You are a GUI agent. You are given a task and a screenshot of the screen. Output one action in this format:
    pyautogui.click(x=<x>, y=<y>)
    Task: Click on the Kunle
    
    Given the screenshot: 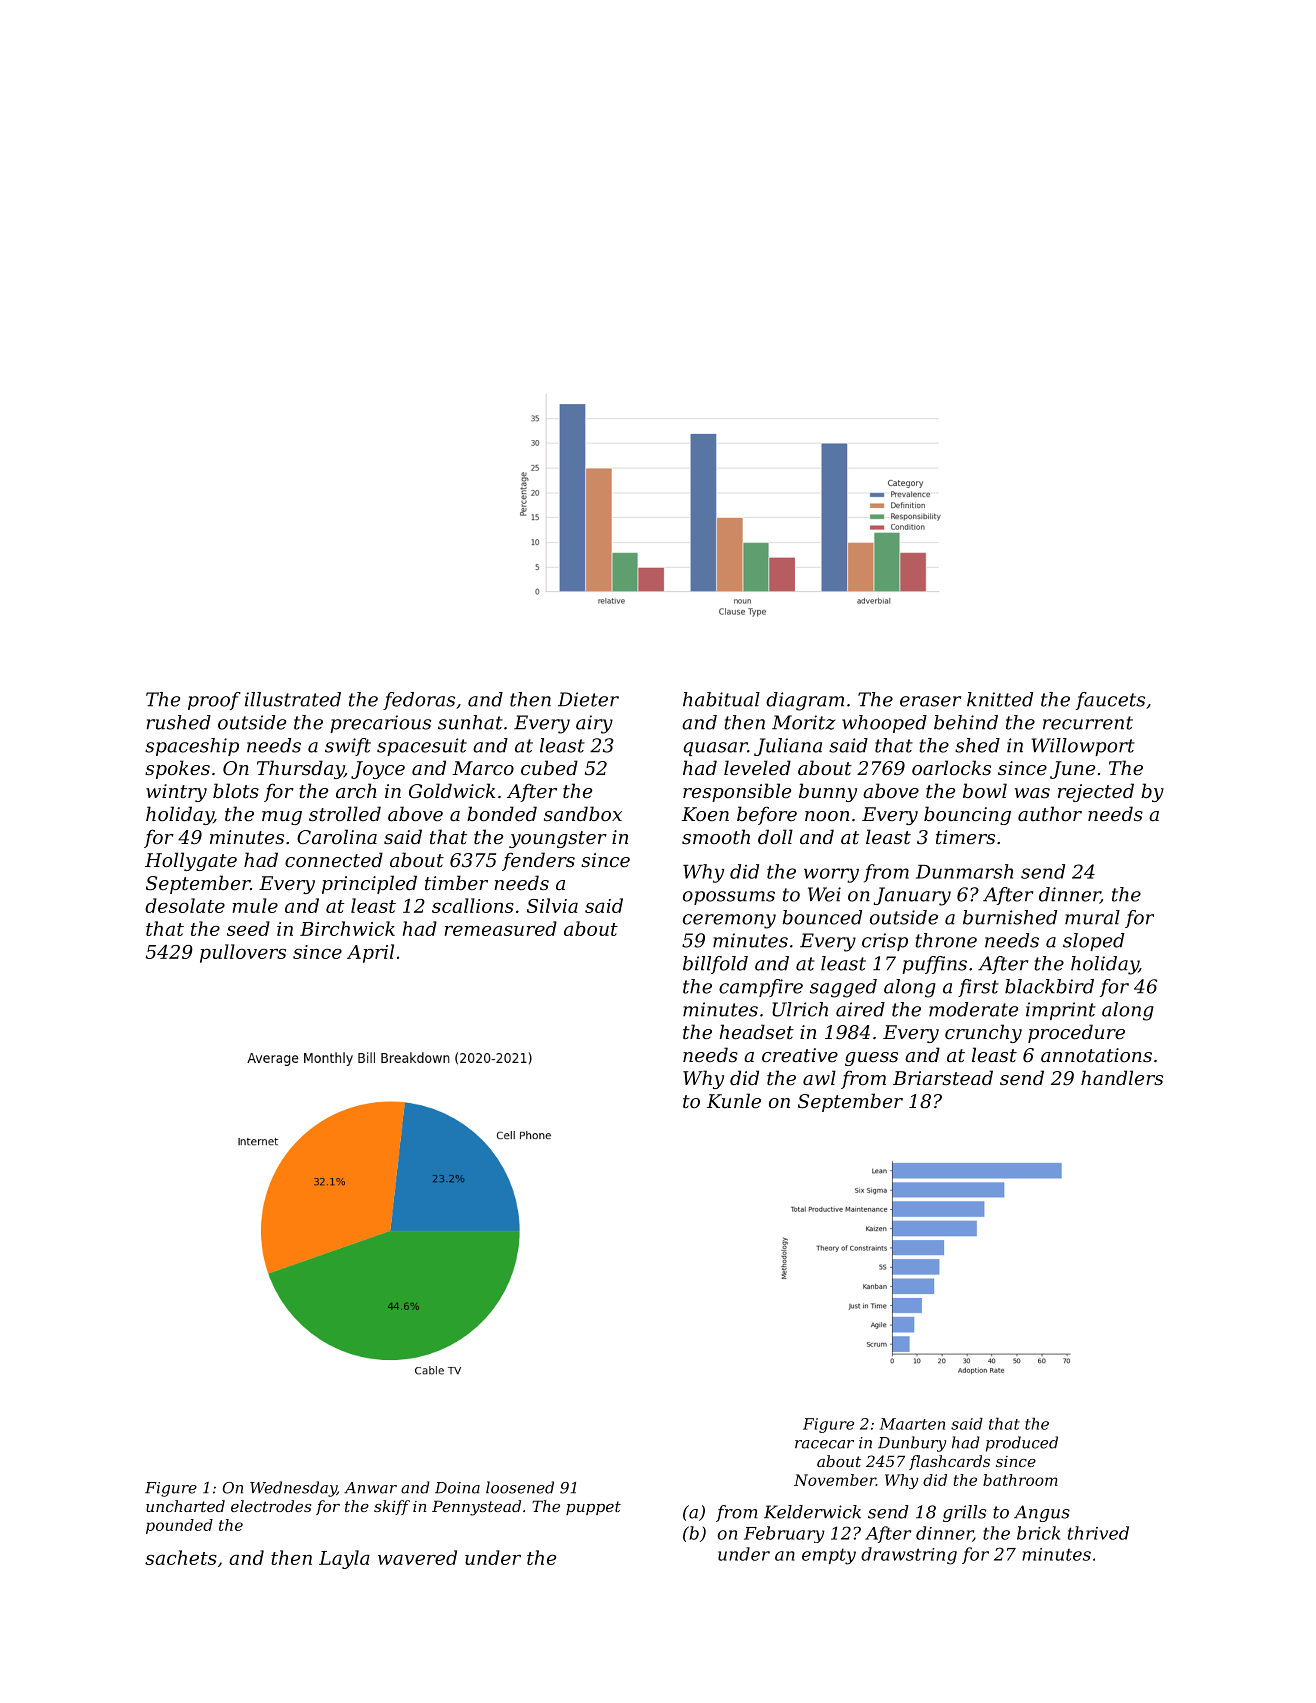 What is the action you would take?
    pyautogui.click(x=734, y=1100)
